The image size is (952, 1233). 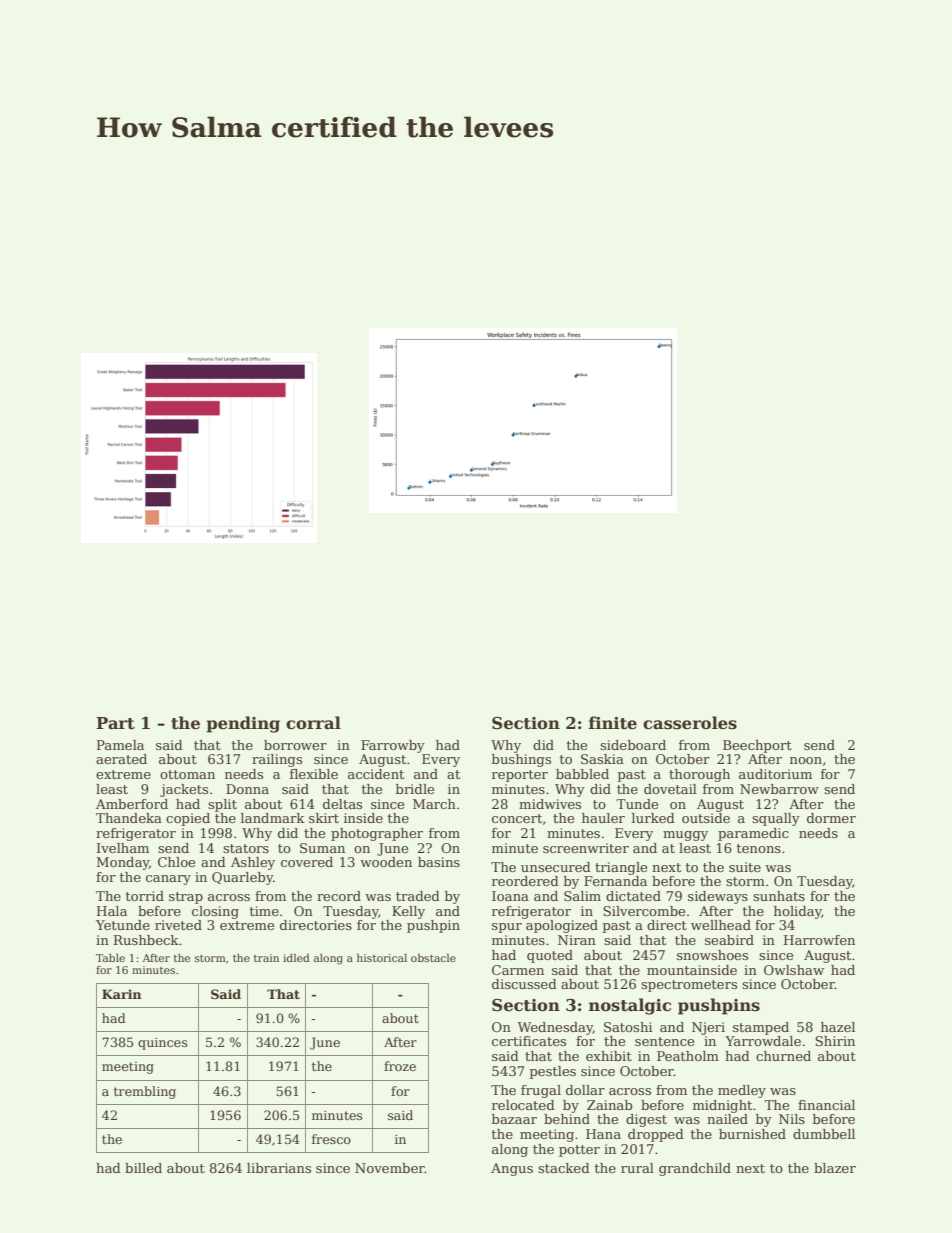 I want to click on bushings, so click(x=521, y=760).
